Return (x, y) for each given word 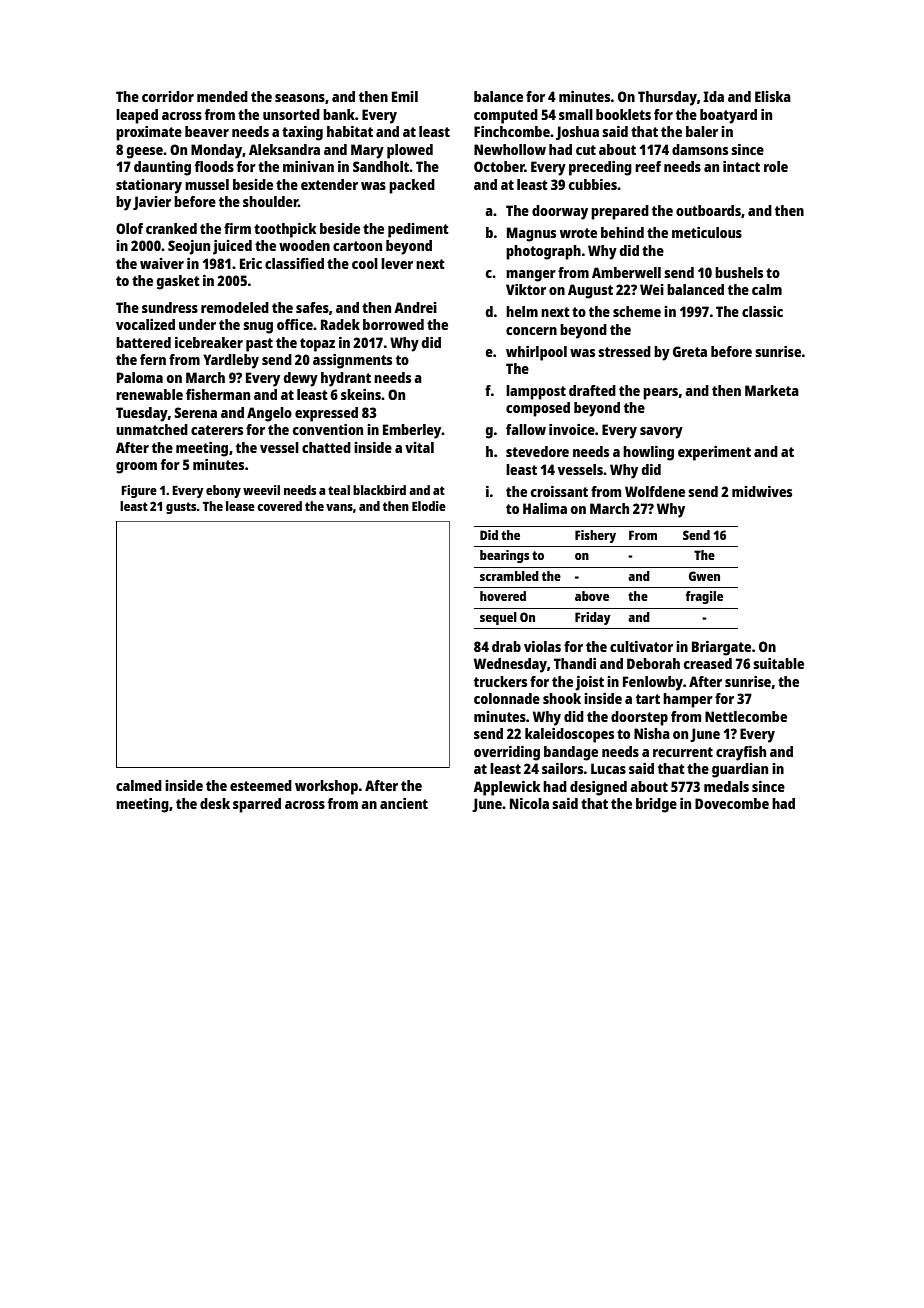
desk (215, 803)
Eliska (773, 96)
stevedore (537, 451)
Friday (593, 618)
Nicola (529, 803)
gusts (181, 508)
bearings (505, 556)
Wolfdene (655, 491)
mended (222, 96)
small (576, 114)
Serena (195, 412)
